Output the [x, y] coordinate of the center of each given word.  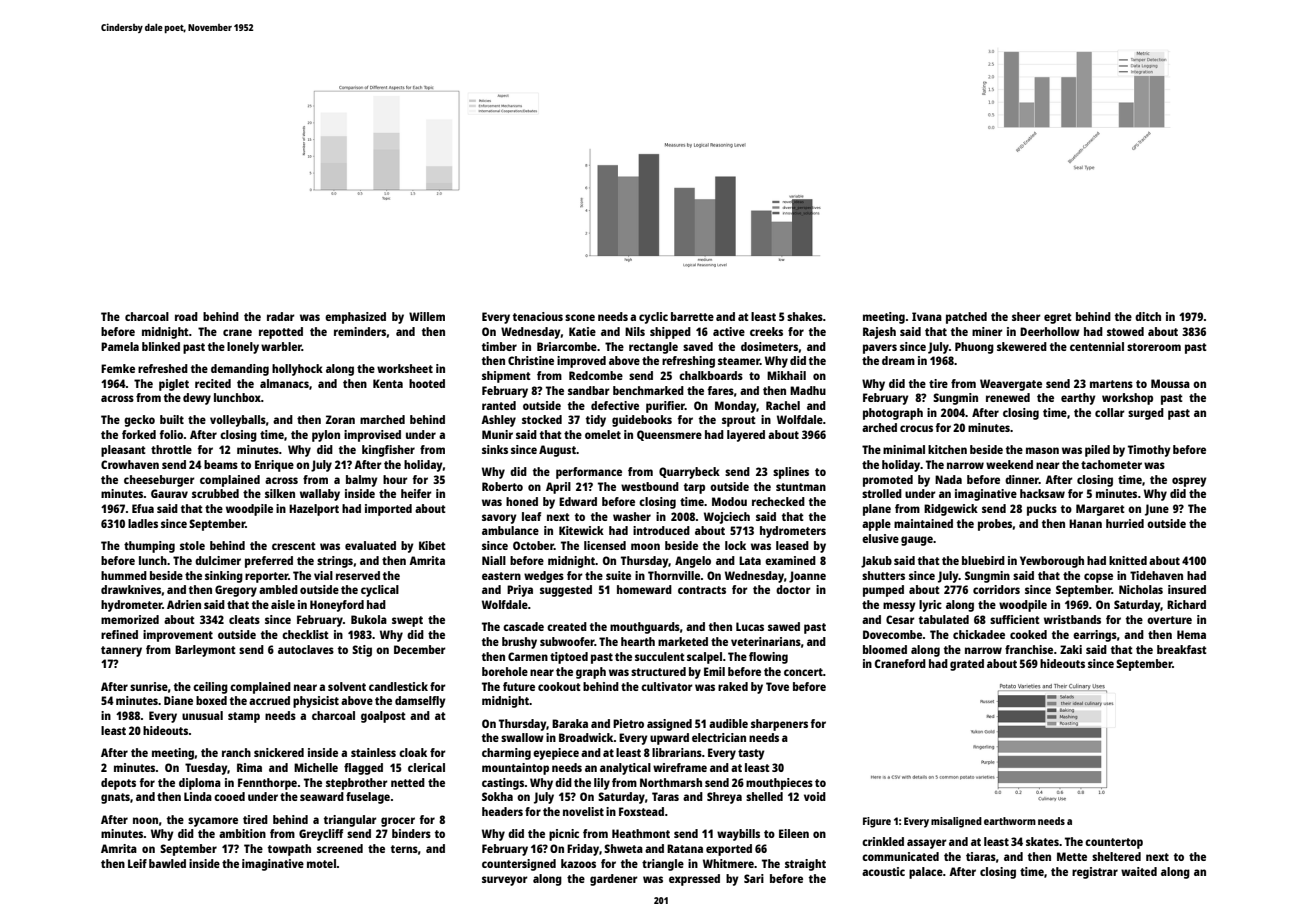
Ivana [927, 316]
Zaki [1071, 649]
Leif [137, 863]
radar [281, 316]
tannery [121, 651]
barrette [692, 316]
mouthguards [645, 628]
